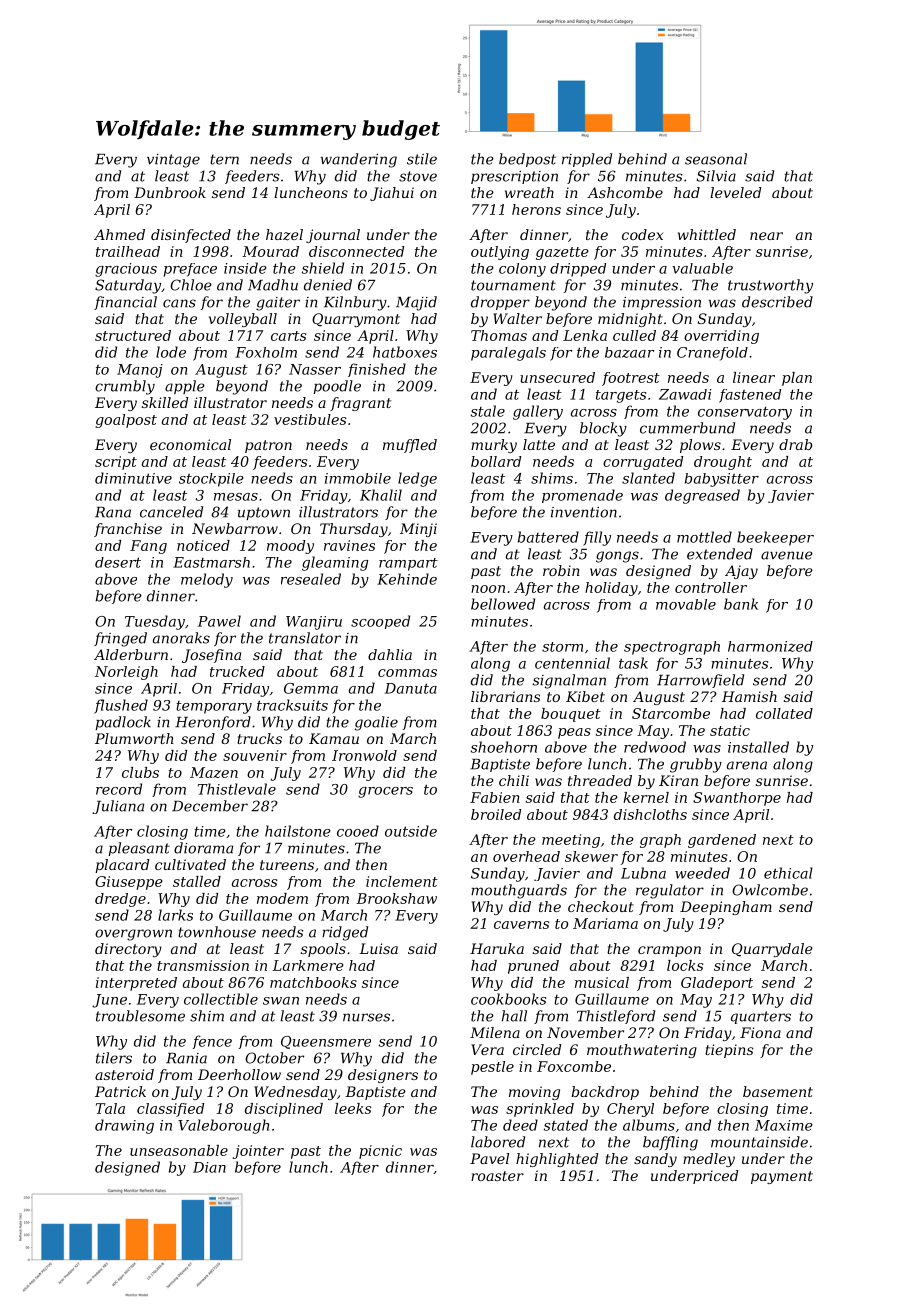 This screenshot has height=1316, width=908. What do you see at coordinates (237, 789) in the screenshot?
I see `Thistlevale` at bounding box center [237, 789].
